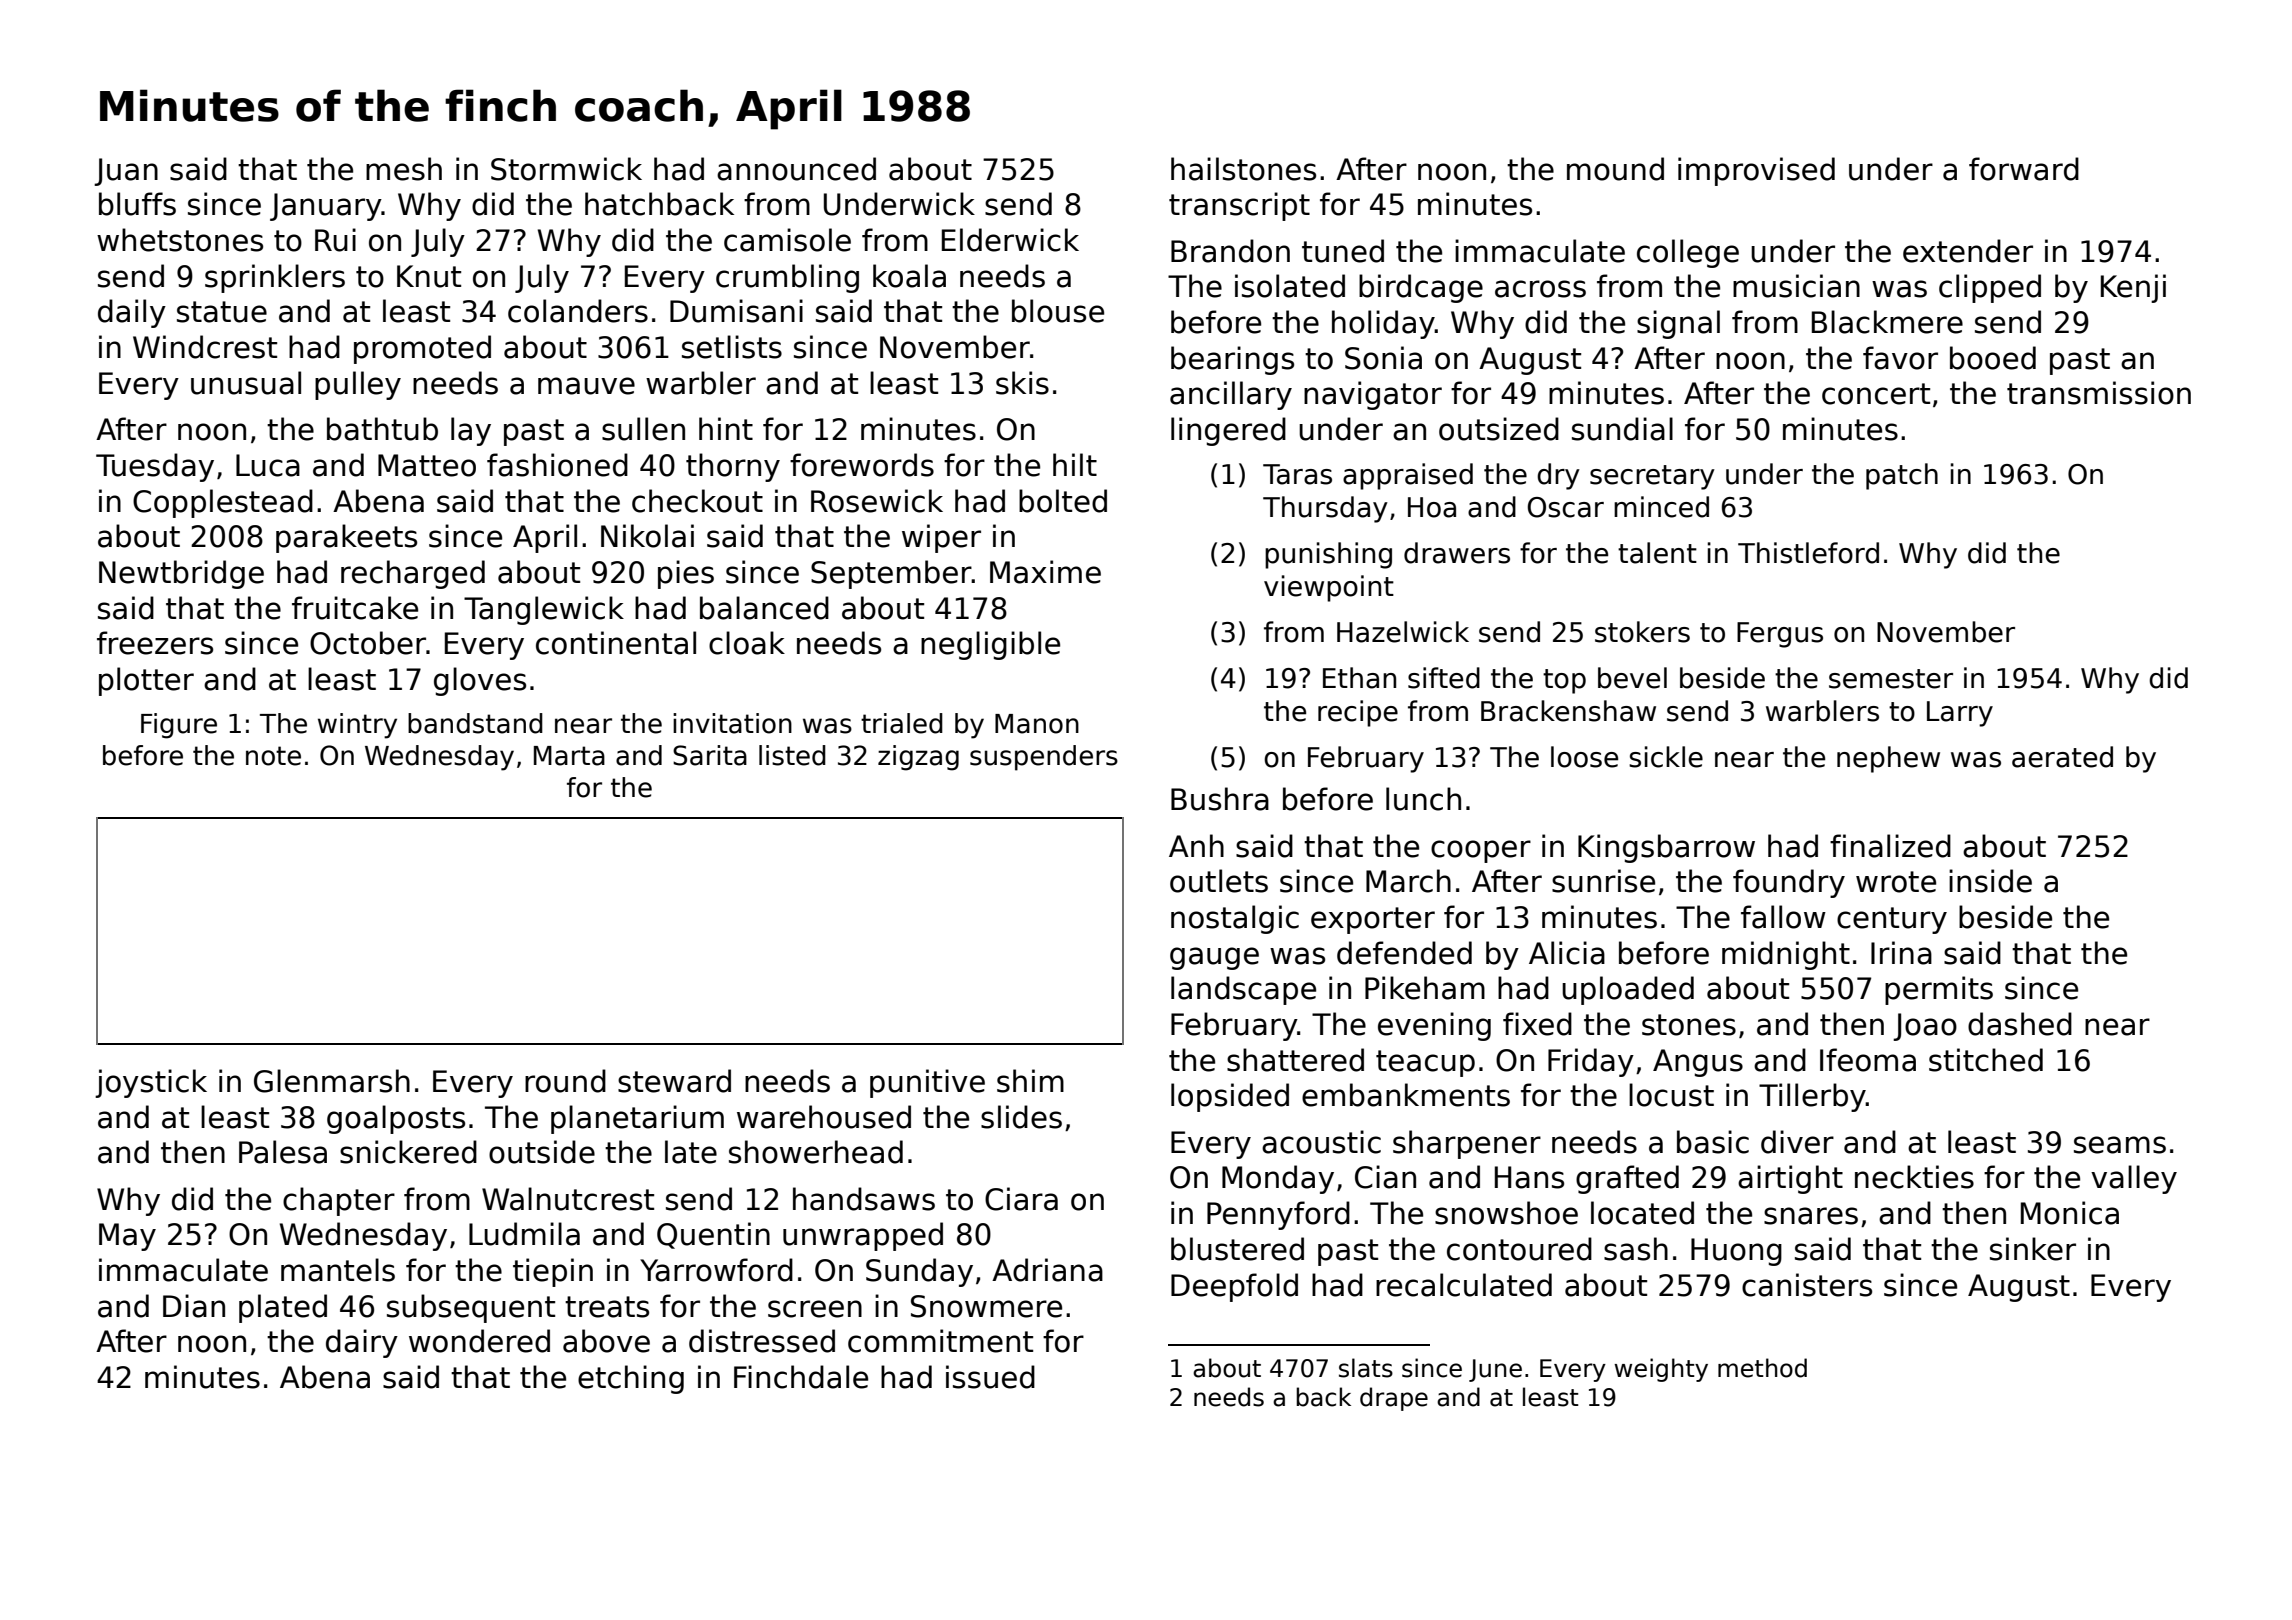  Describe the element at coordinates (1762, 1368) in the screenshot. I see `method` at that location.
